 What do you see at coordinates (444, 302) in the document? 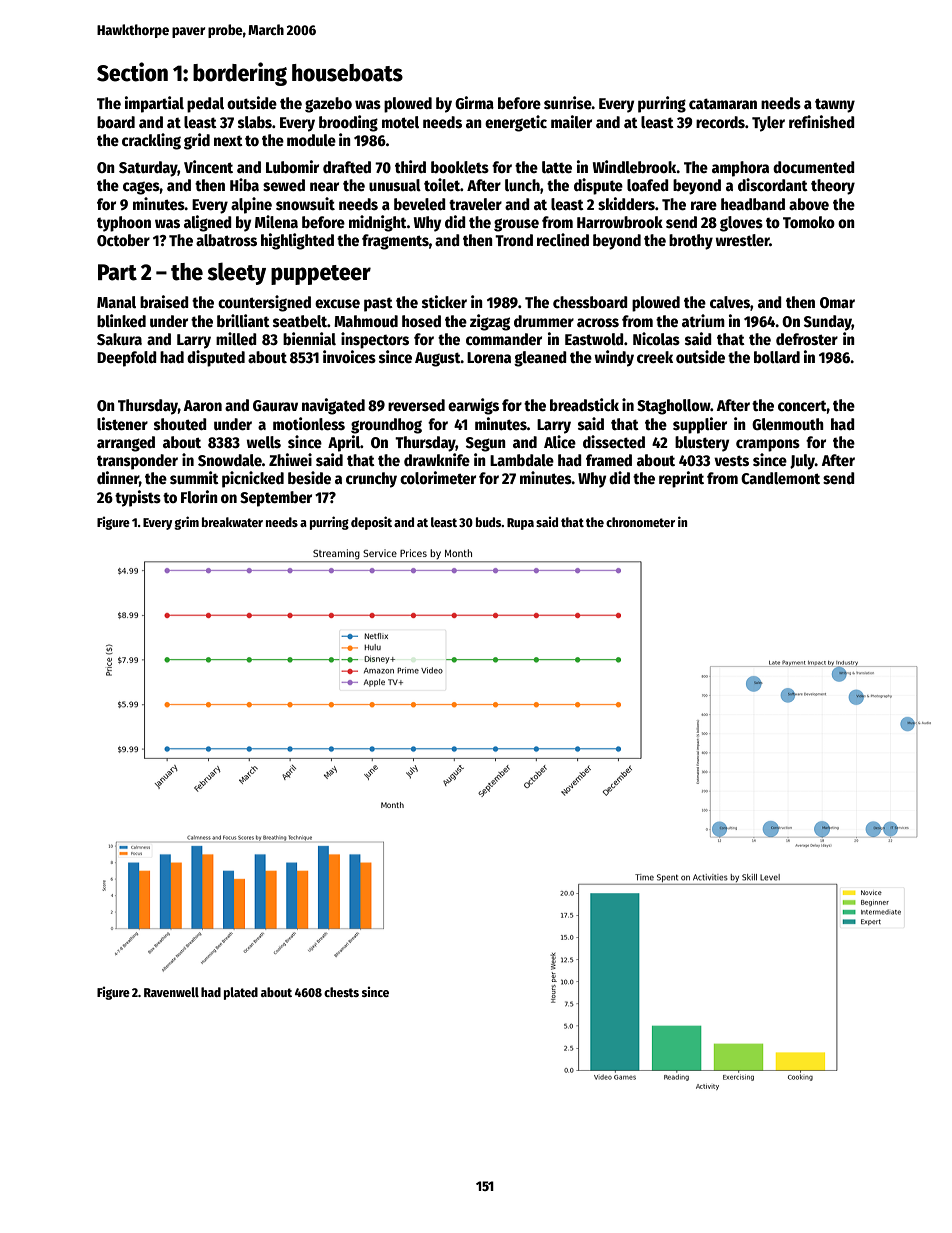
I see `sticker` at bounding box center [444, 302].
